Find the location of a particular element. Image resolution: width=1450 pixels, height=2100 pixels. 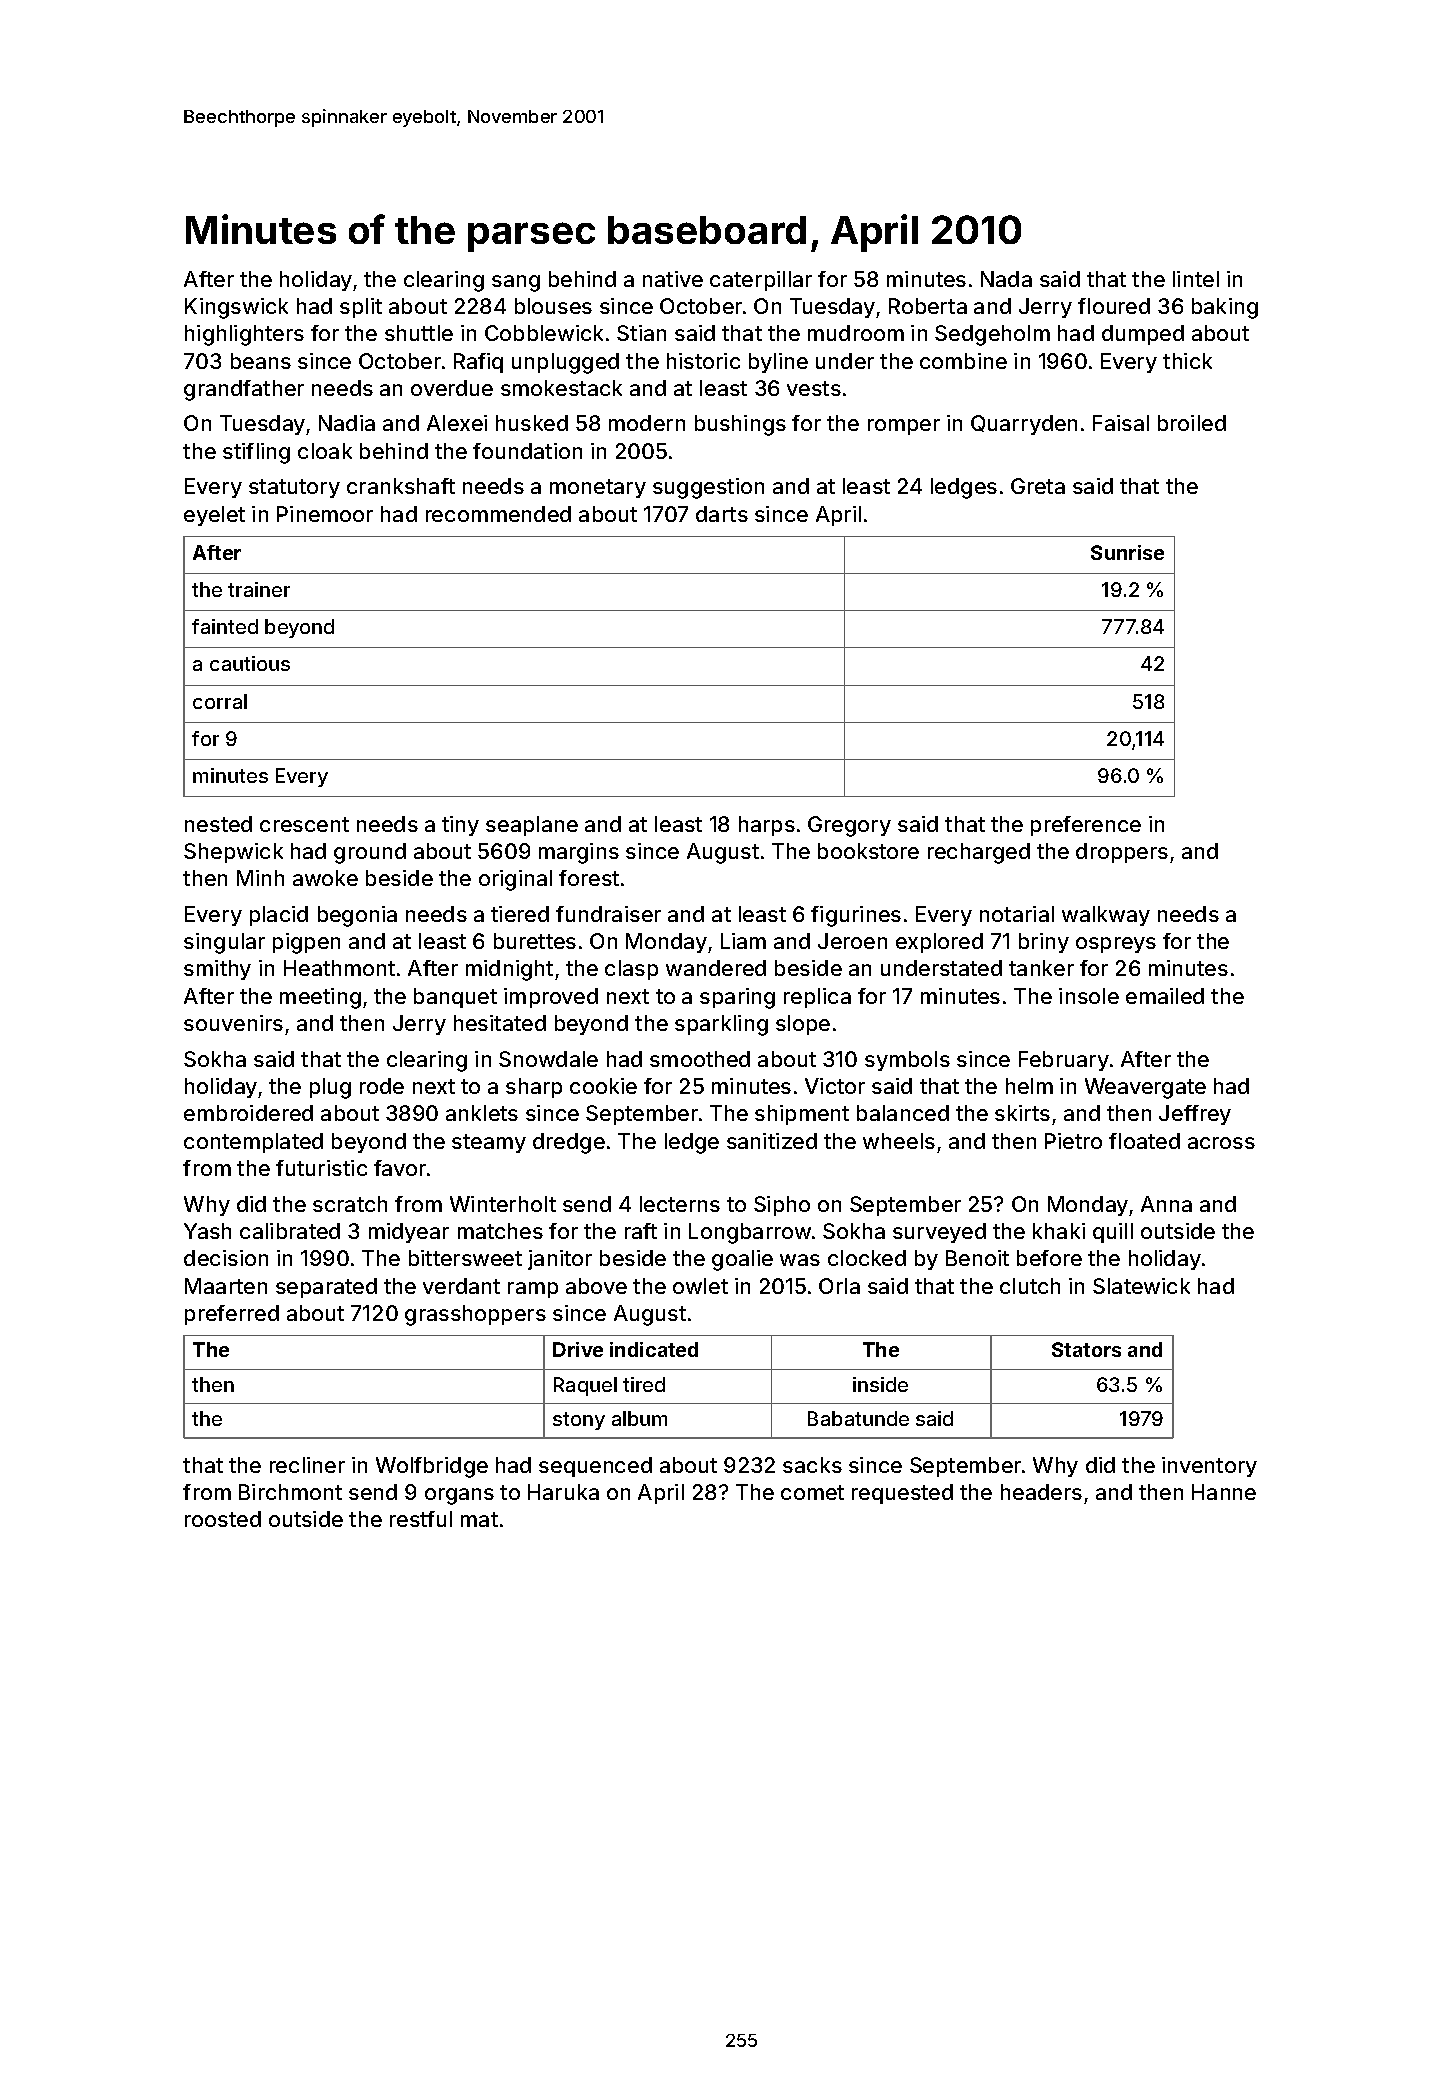

Hanne is located at coordinates (1224, 1492).
